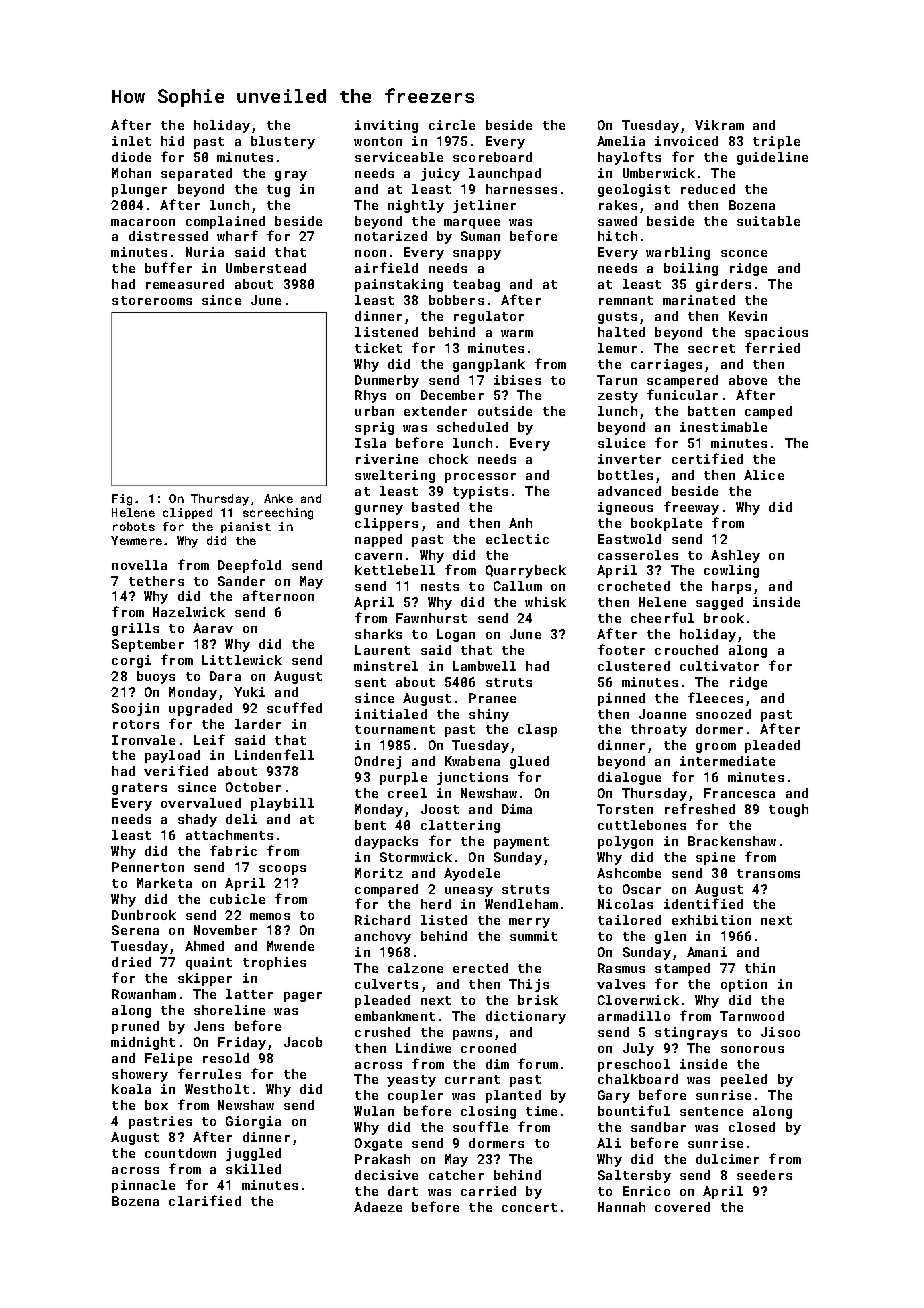 Image resolution: width=924 pixels, height=1308 pixels. I want to click on rotors, so click(136, 724).
